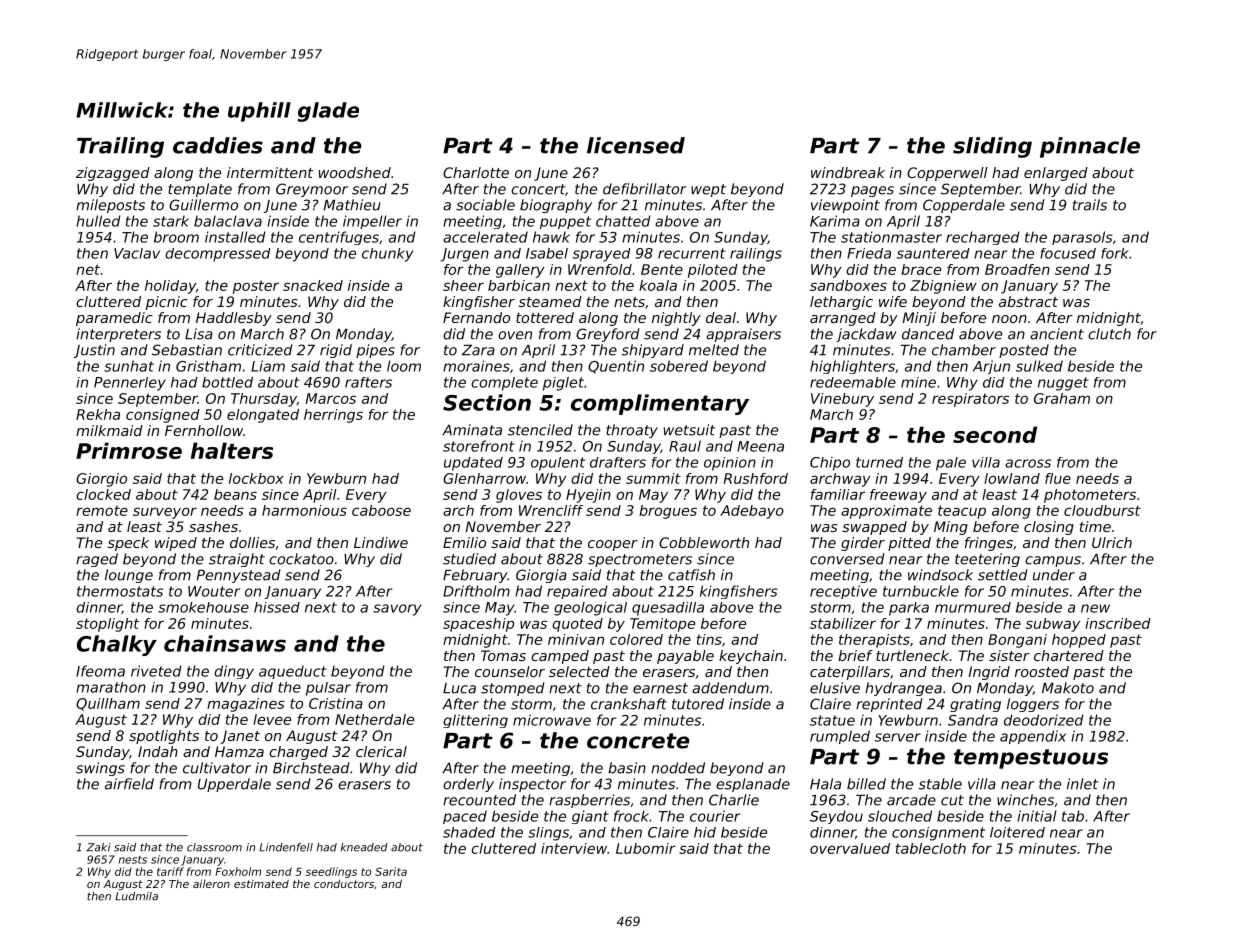  Describe the element at coordinates (1109, 334) in the page. I see `clutch` at that location.
